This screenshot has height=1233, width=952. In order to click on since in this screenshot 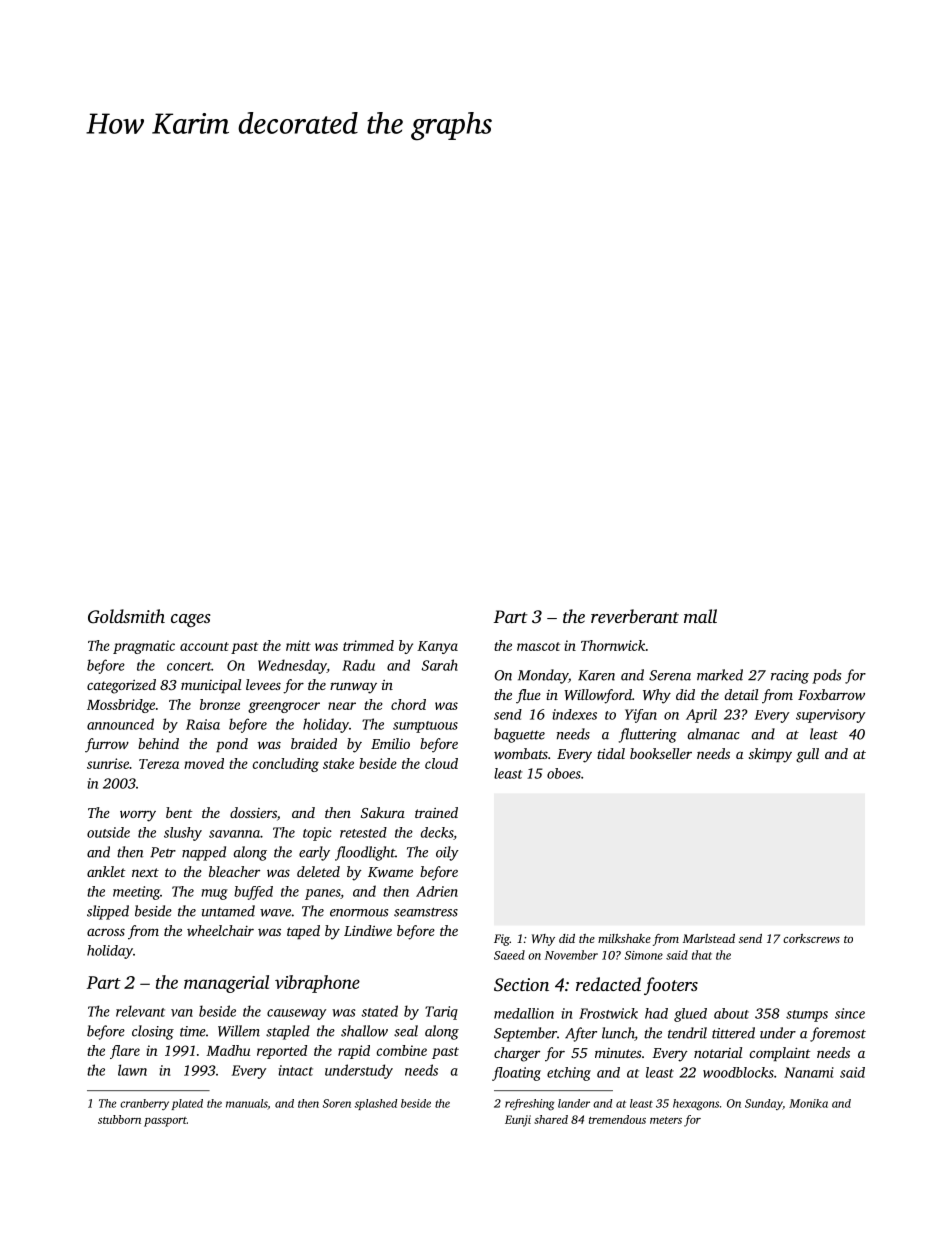, I will do `click(850, 1013)`.
